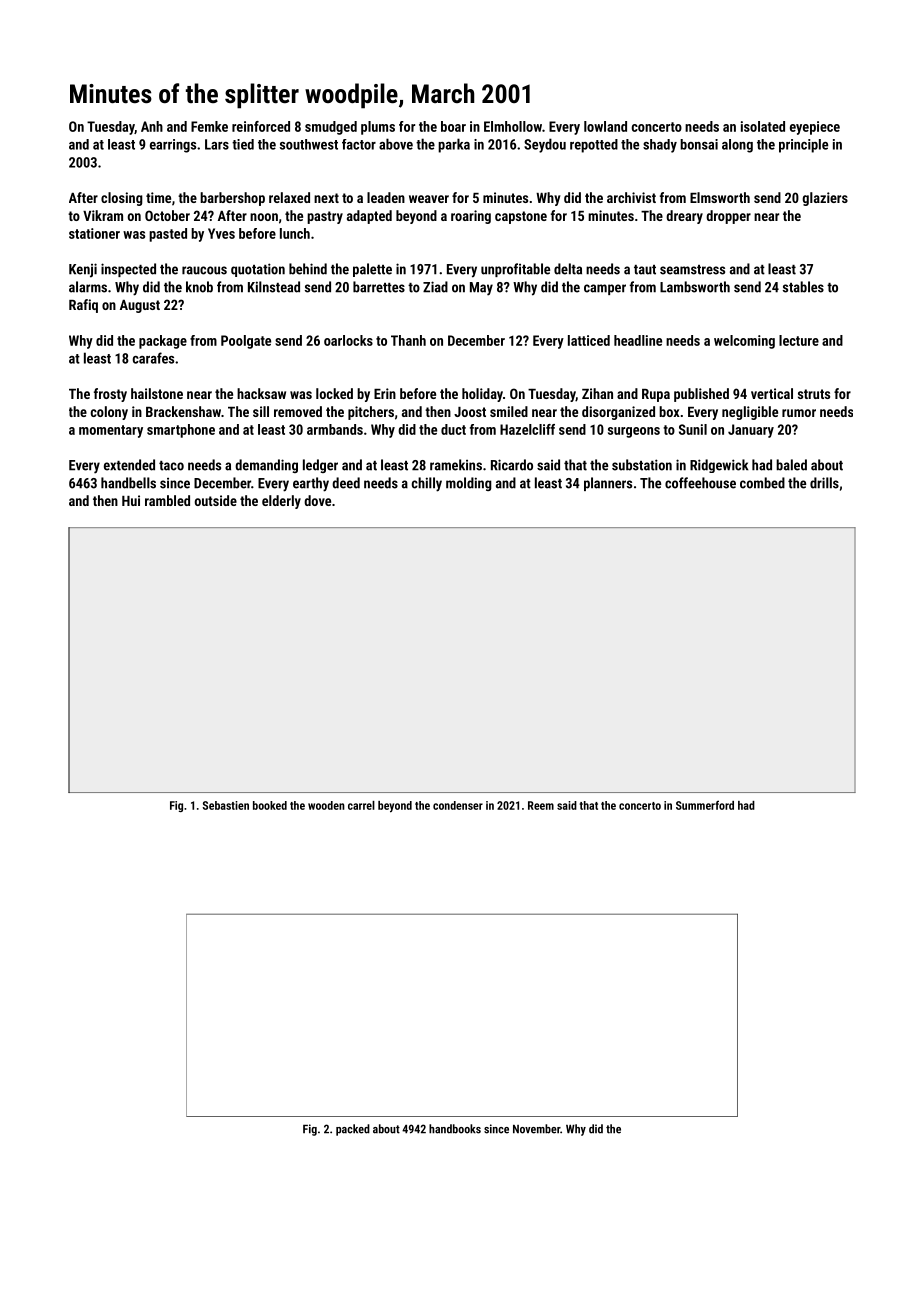  I want to click on booked, so click(270, 805).
